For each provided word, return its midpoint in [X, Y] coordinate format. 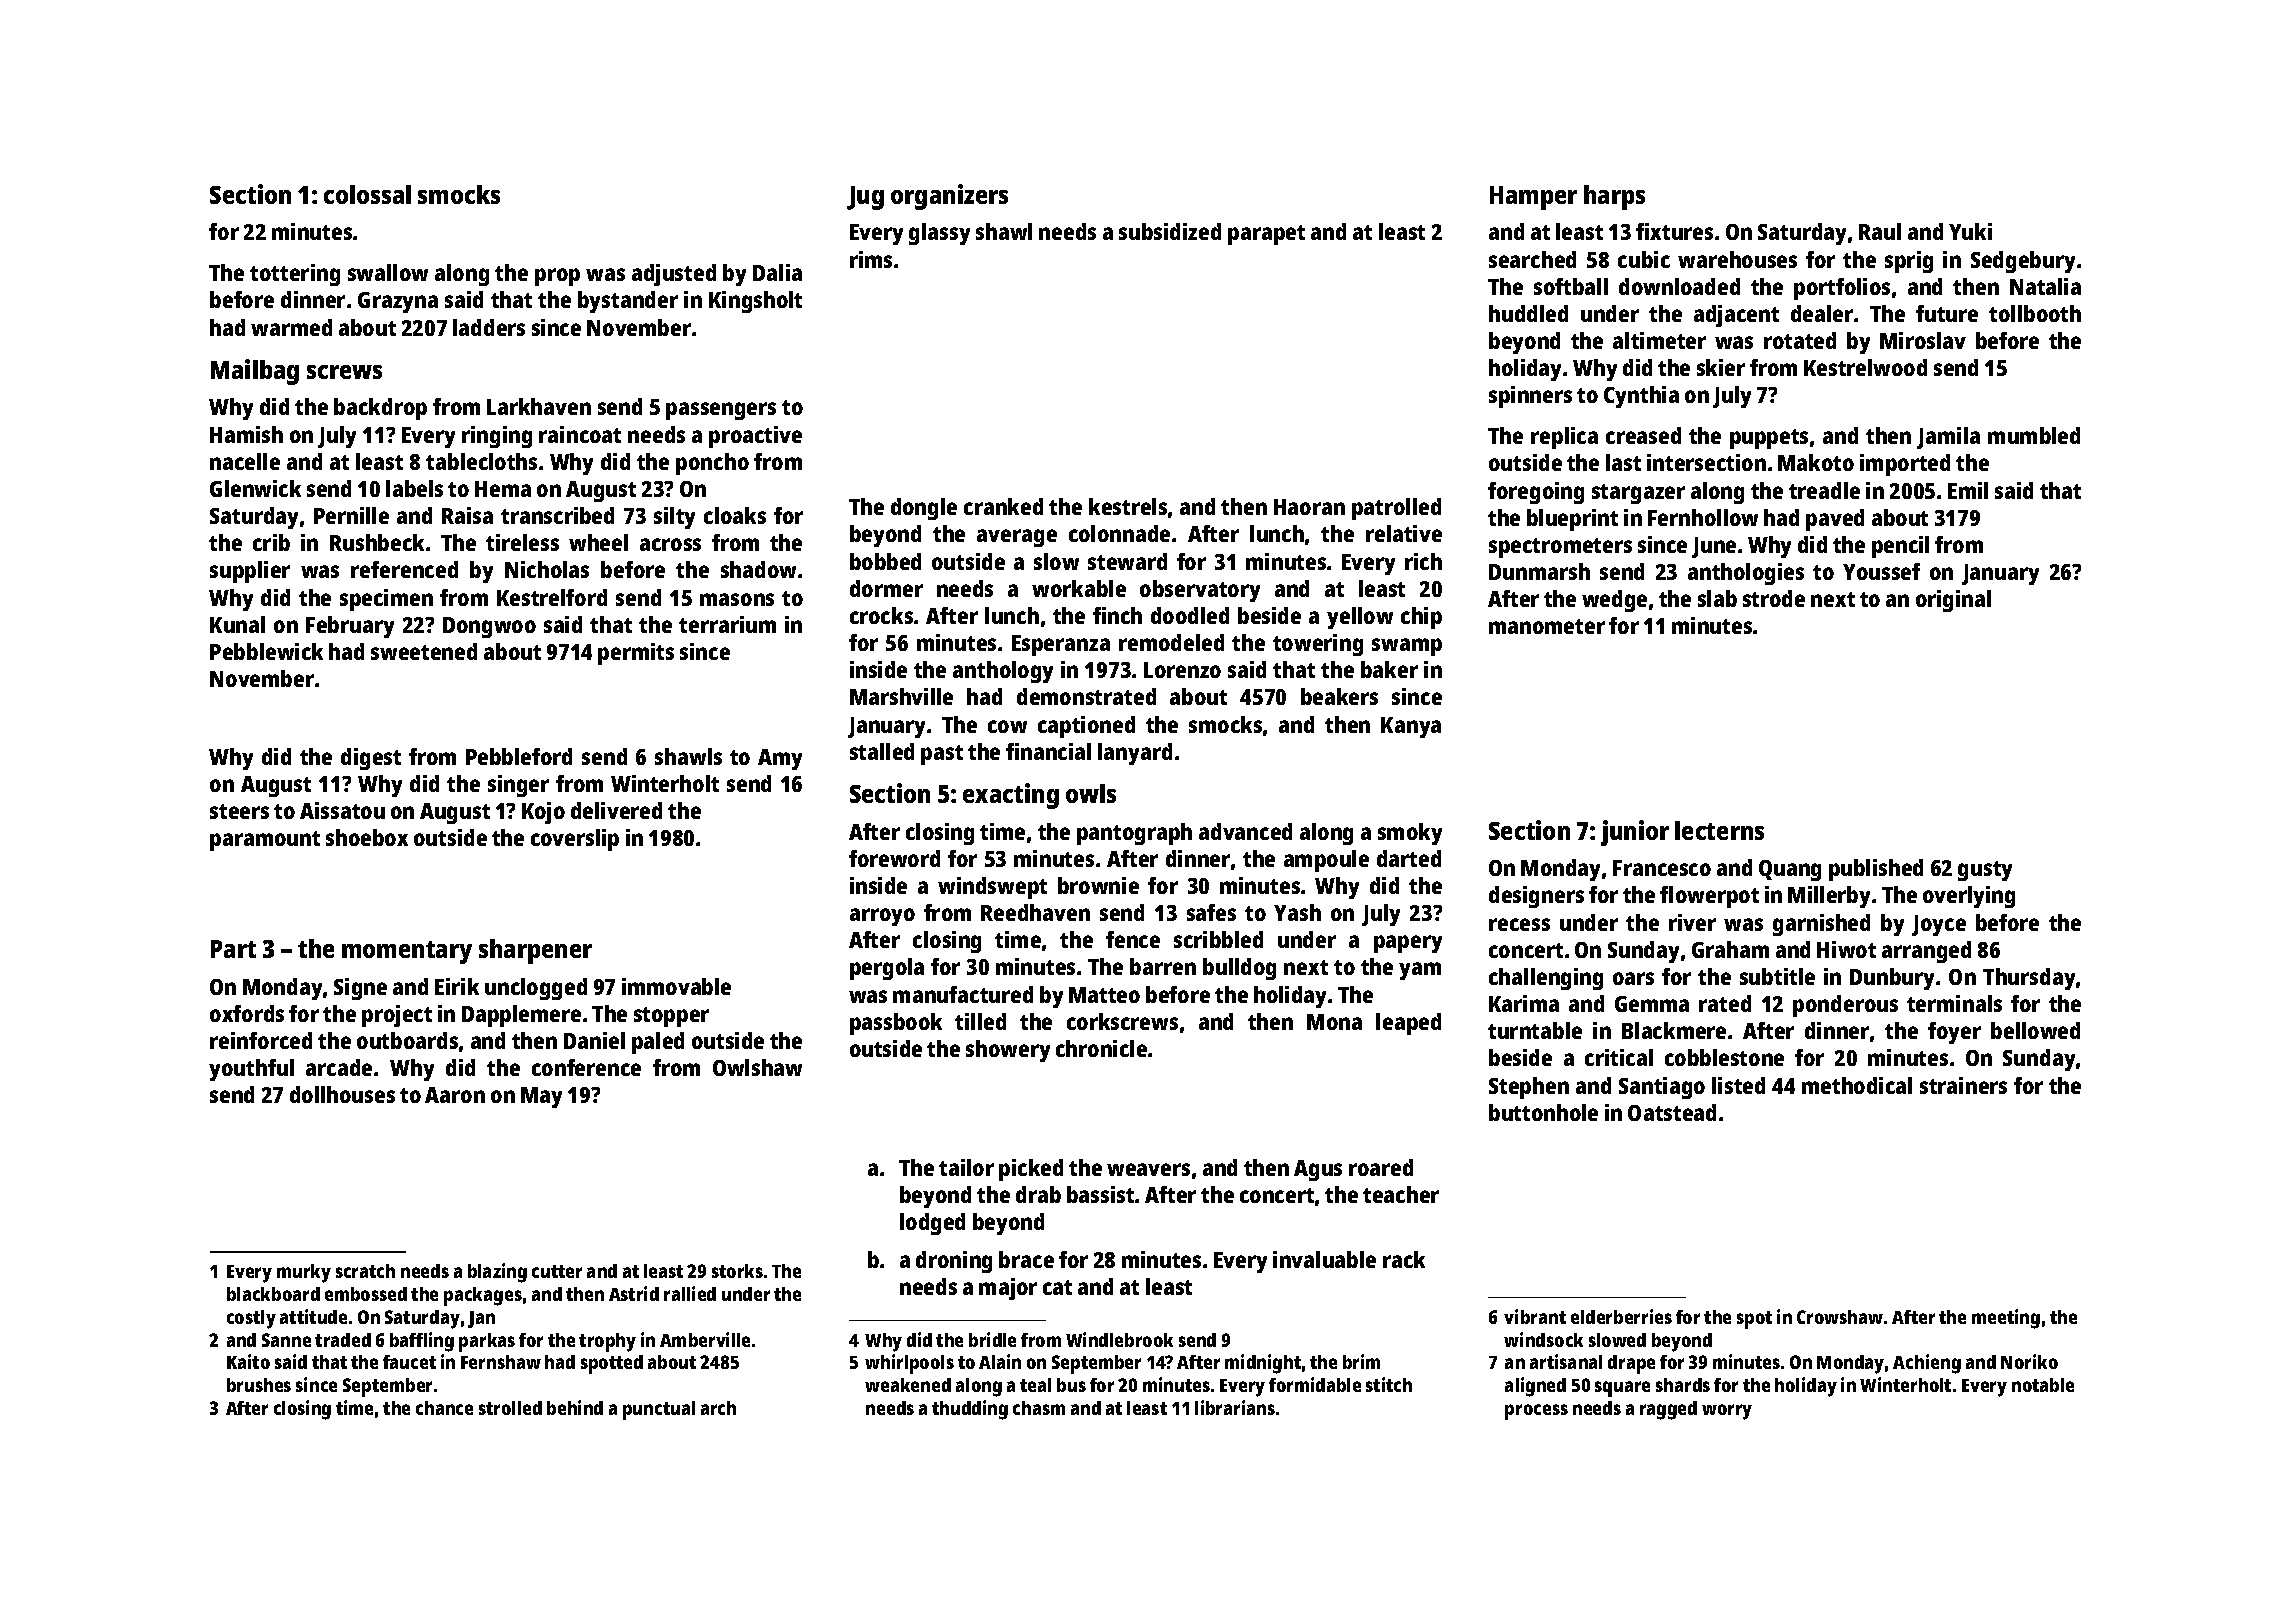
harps [1614, 197]
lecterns [1719, 830]
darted [1409, 858]
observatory [1200, 591]
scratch [365, 1271]
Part [233, 949]
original [1953, 601]
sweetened [424, 651]
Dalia [777, 272]
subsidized [1170, 231]
